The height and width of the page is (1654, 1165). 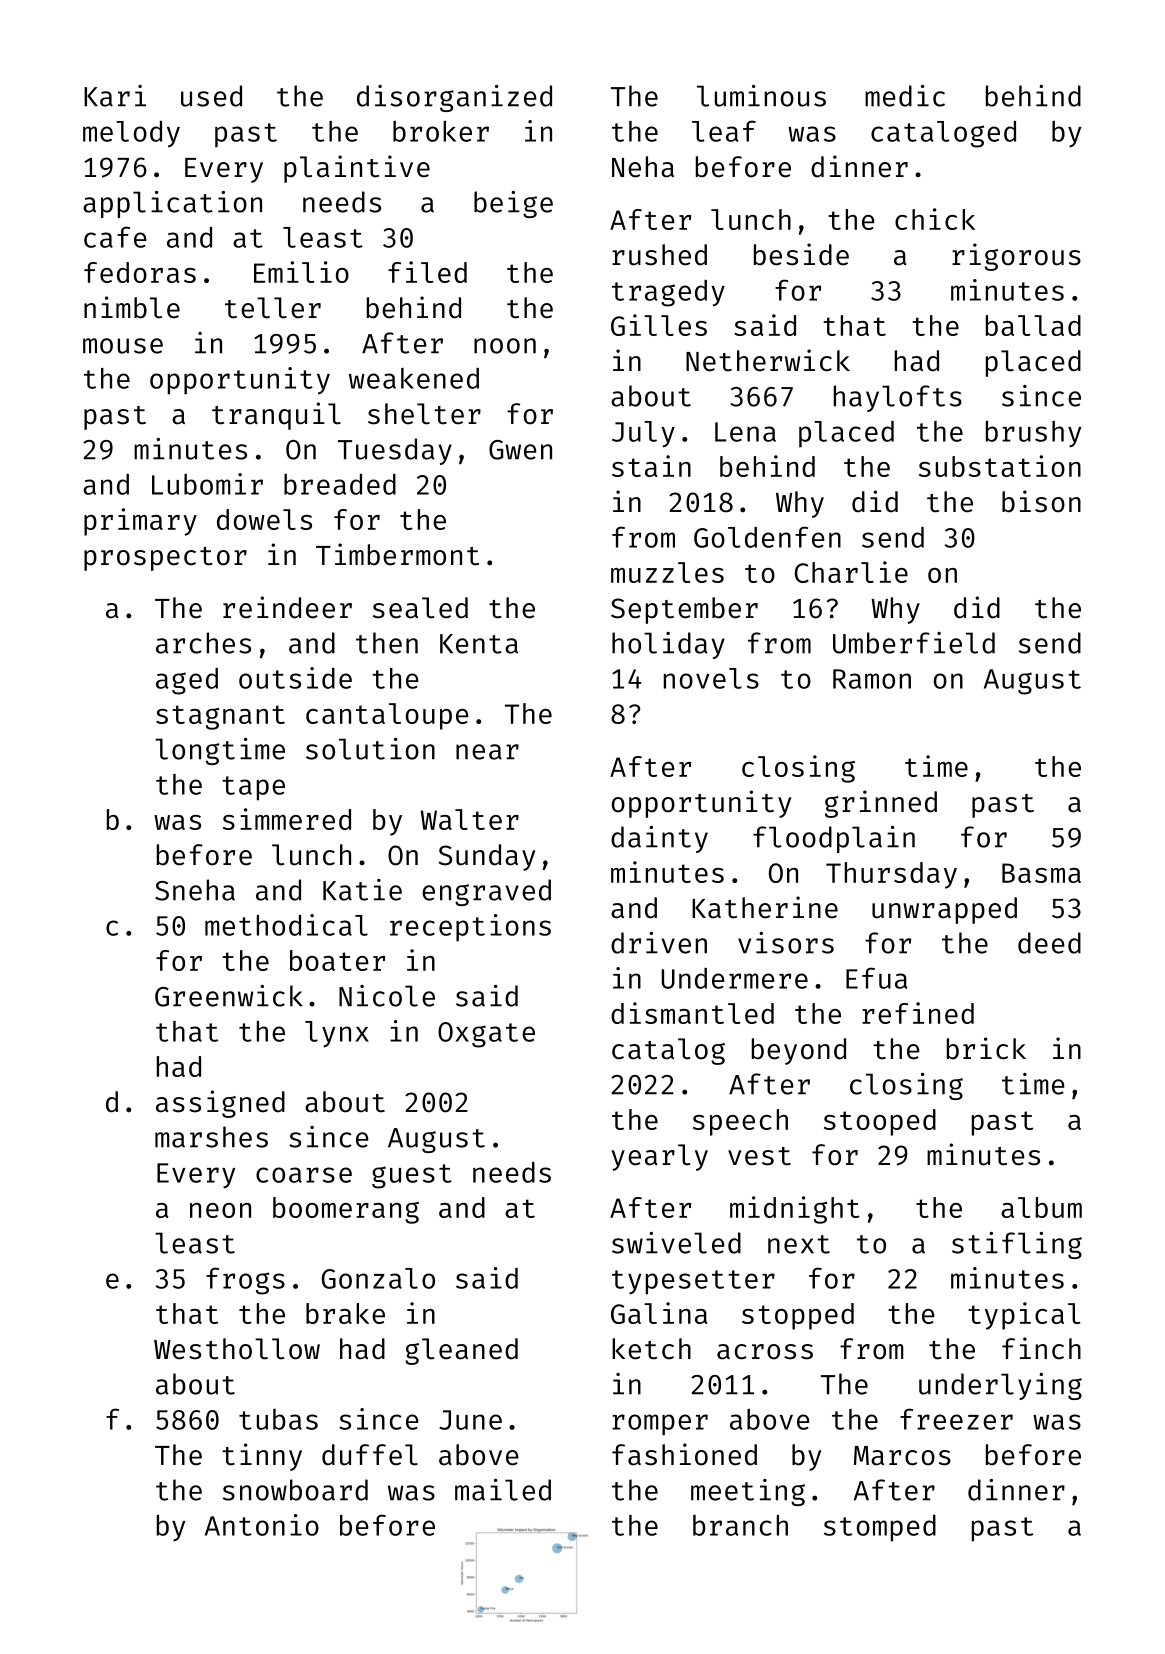 What do you see at coordinates (667, 572) in the page?
I see `muzzles` at bounding box center [667, 572].
